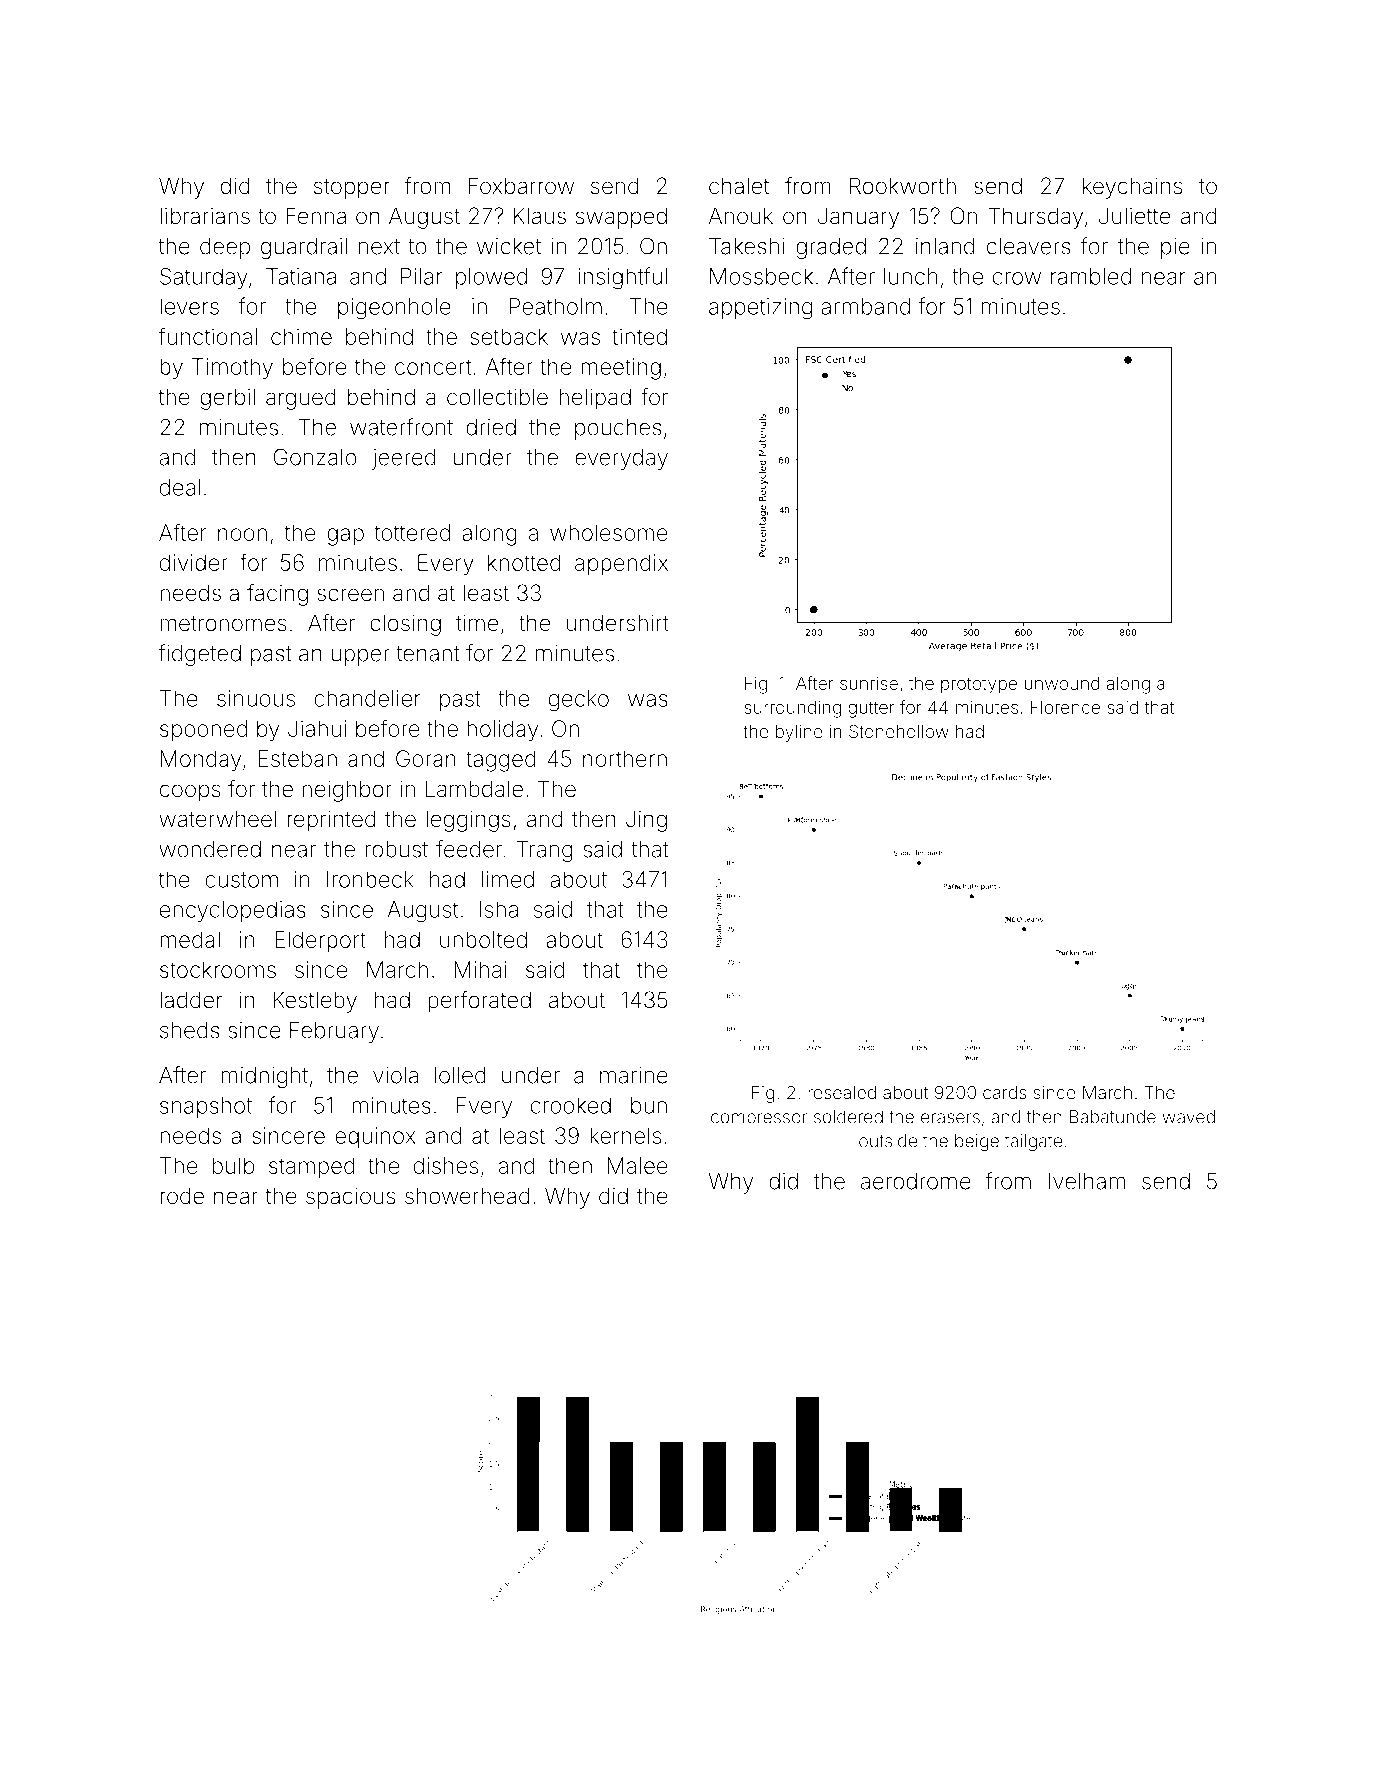 The width and height of the screenshot is (1377, 1782). I want to click on bulb, so click(233, 1165).
